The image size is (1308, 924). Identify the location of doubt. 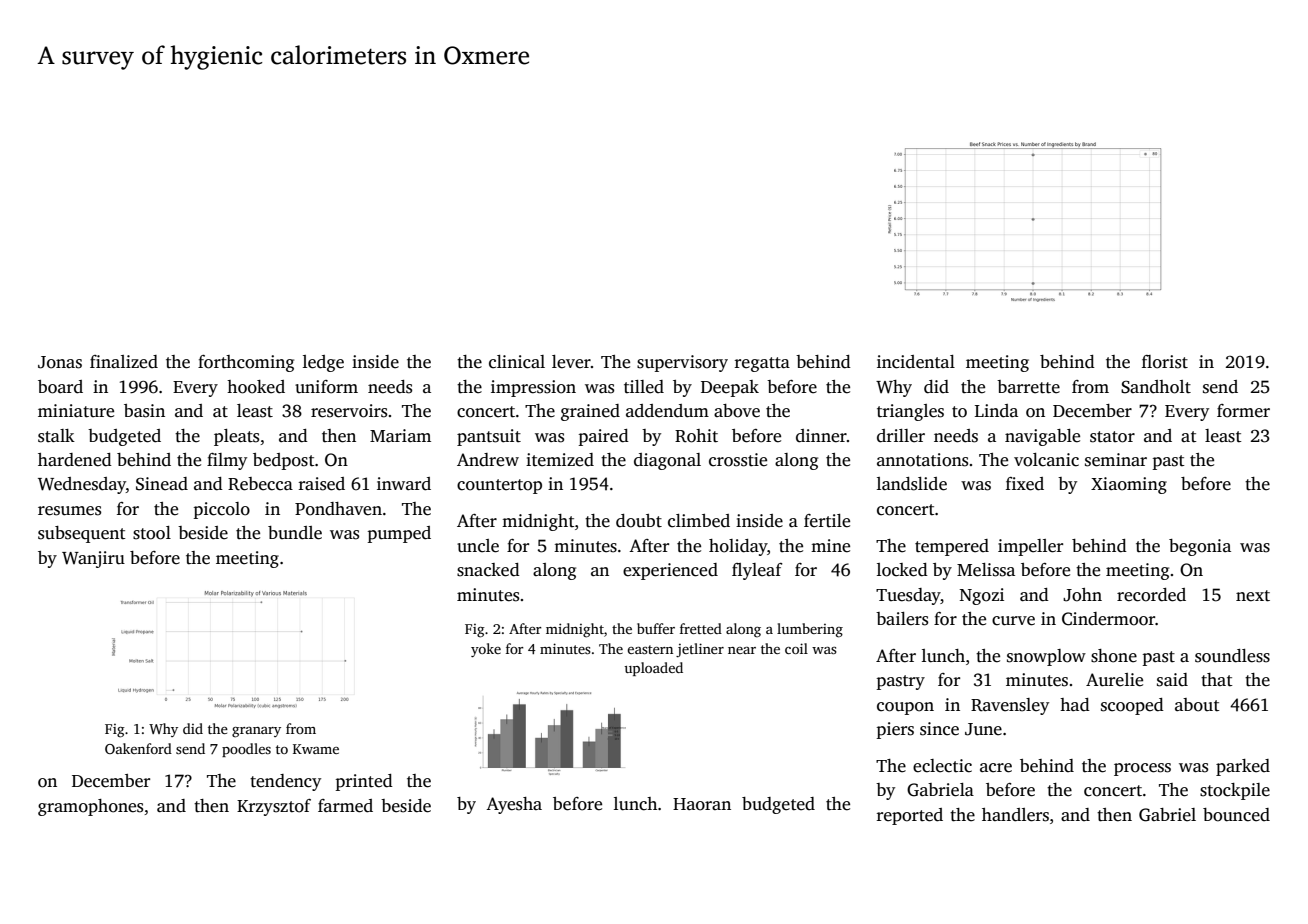
(639, 521).
